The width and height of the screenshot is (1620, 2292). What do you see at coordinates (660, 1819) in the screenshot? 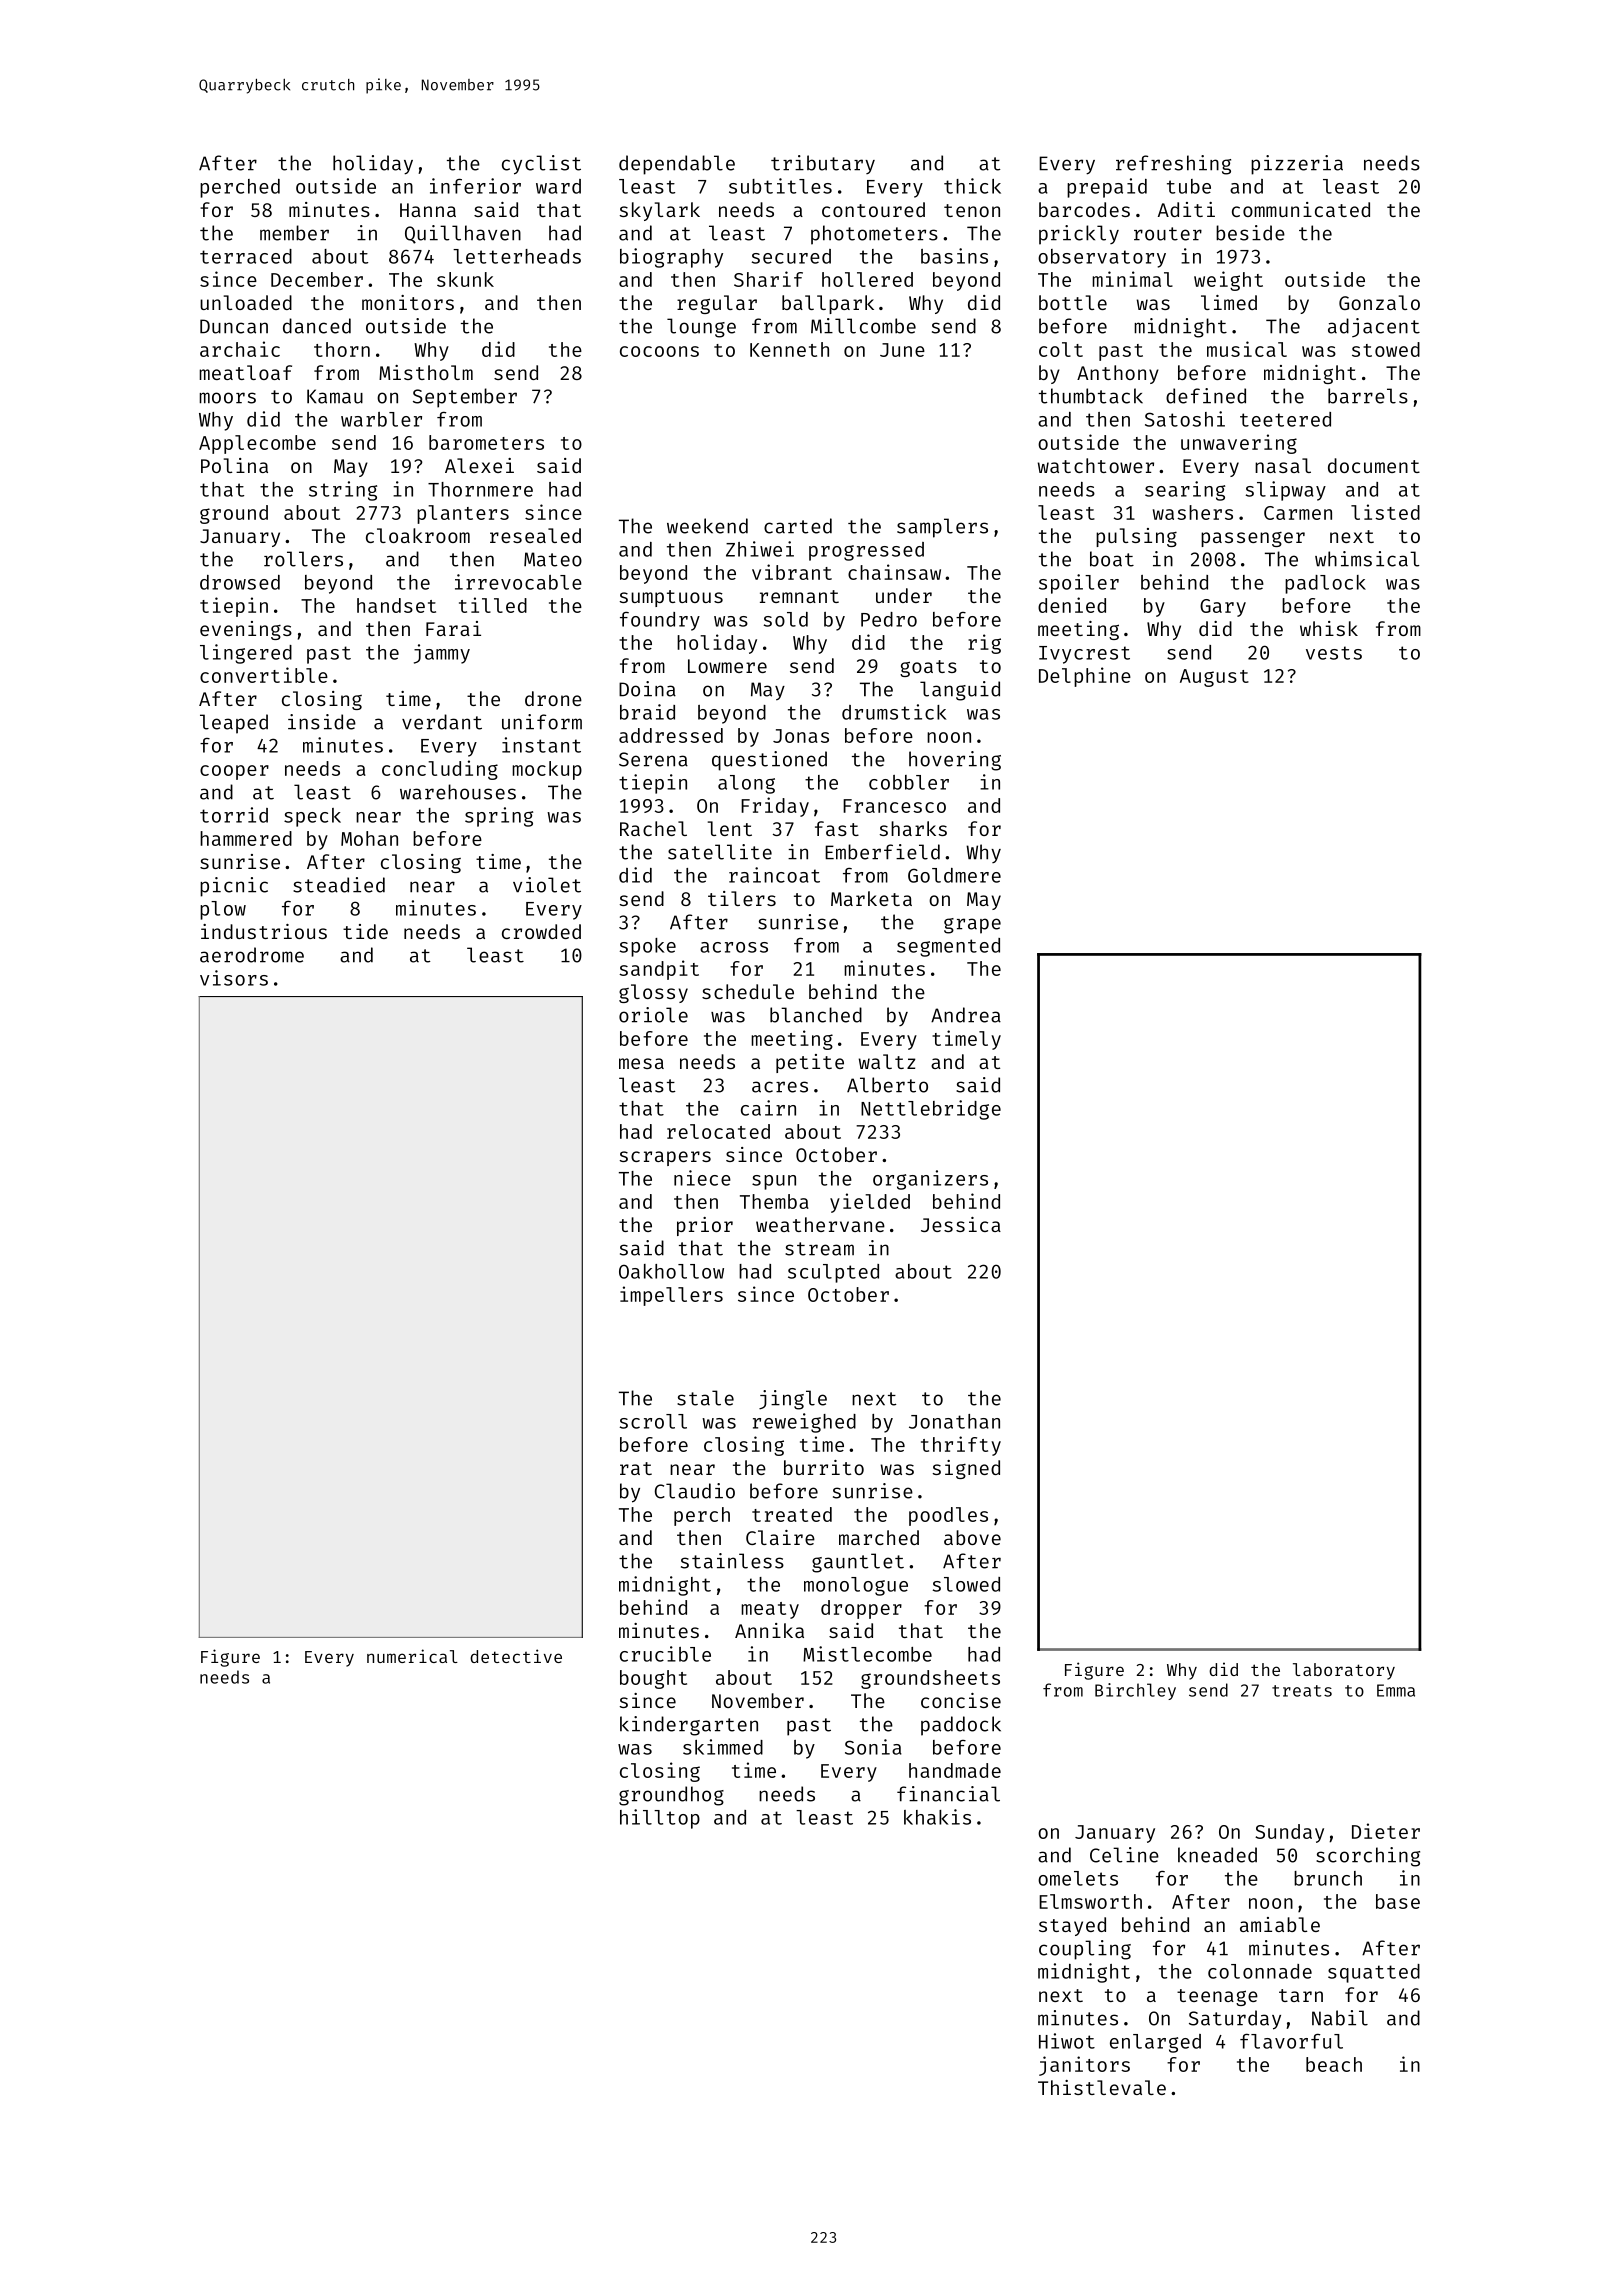
I see `hilltop` at bounding box center [660, 1819].
